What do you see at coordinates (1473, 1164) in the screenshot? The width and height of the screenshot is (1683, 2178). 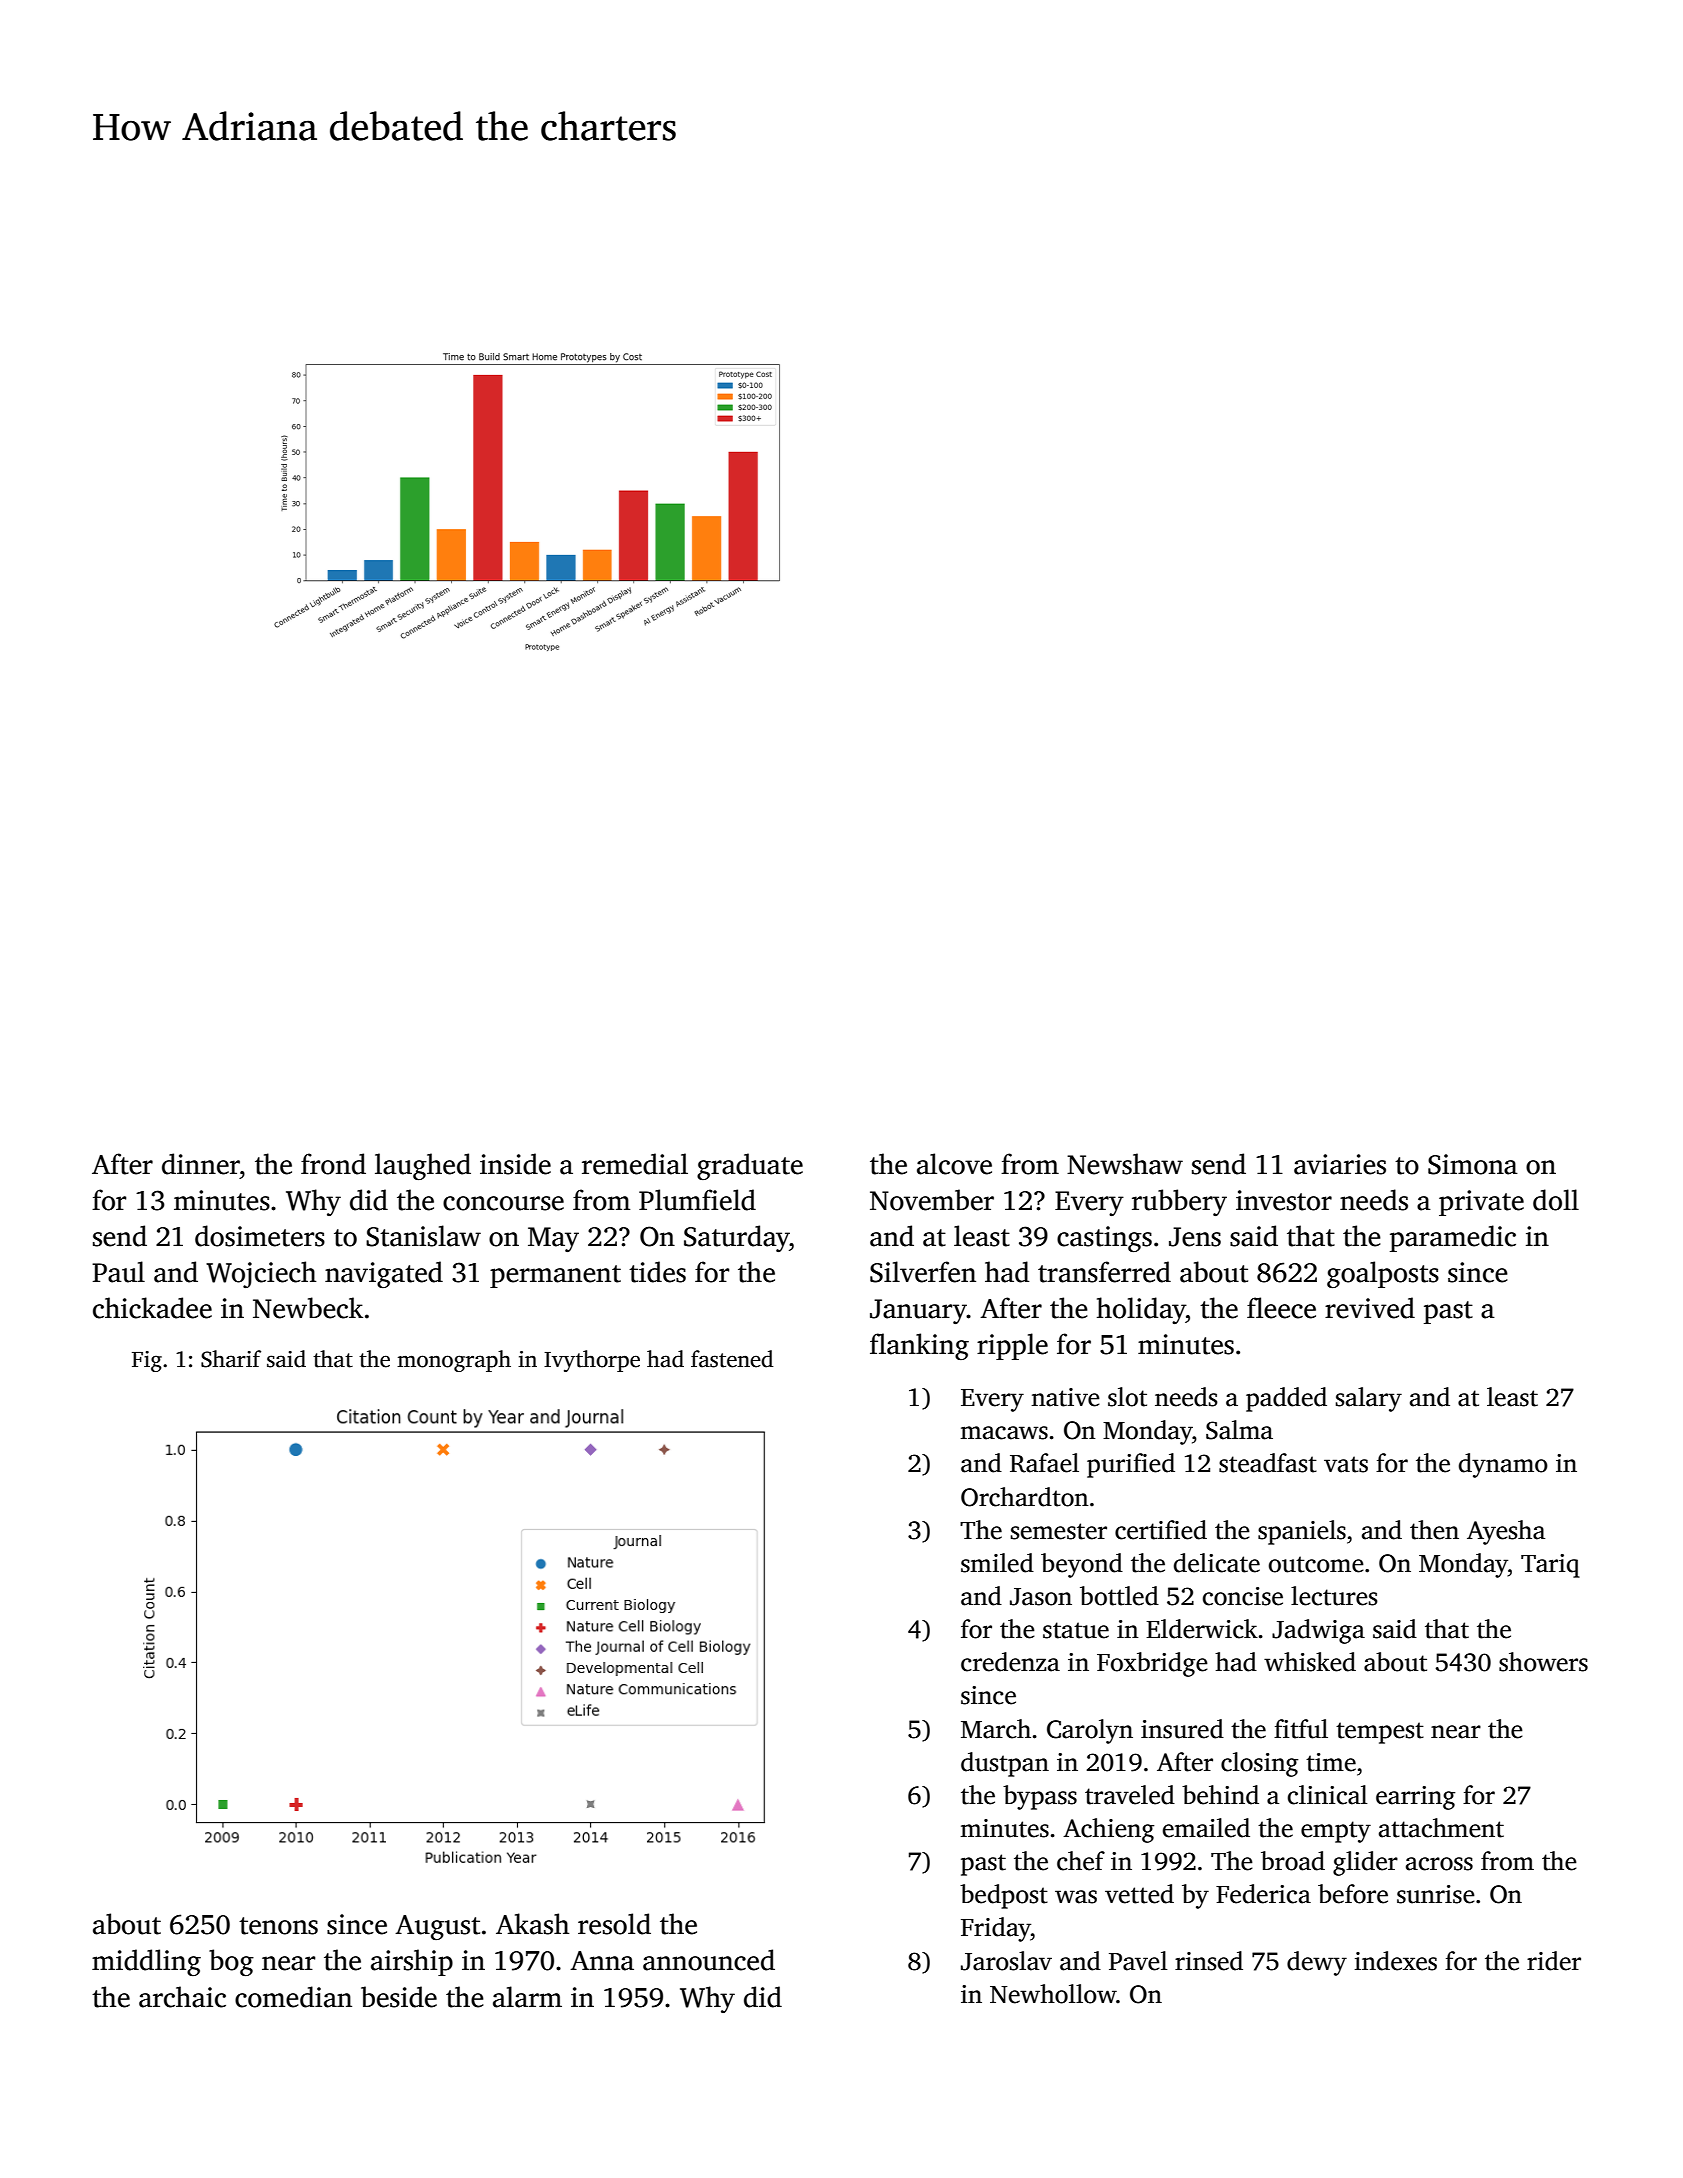 I see `Simona` at bounding box center [1473, 1164].
